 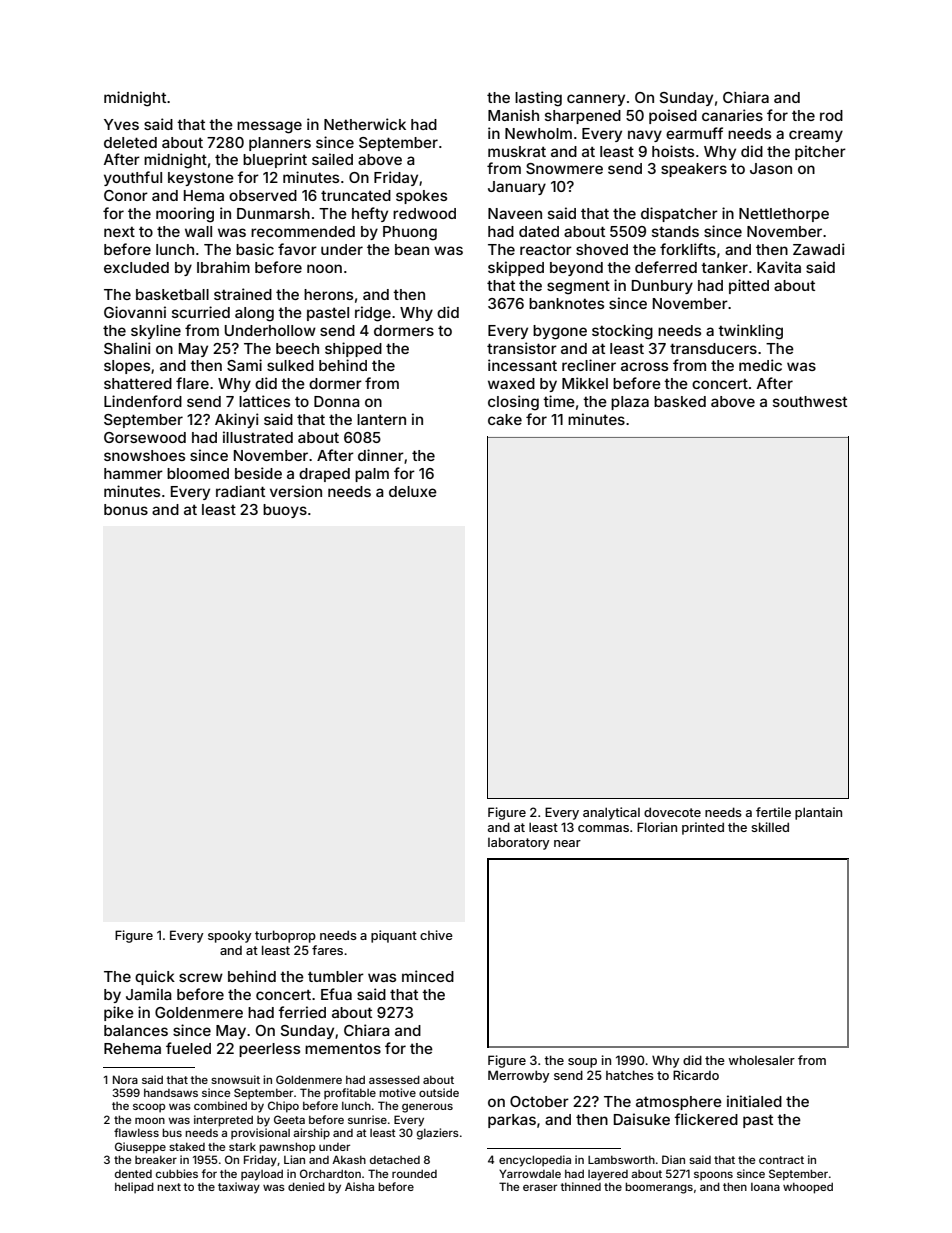 What do you see at coordinates (516, 268) in the screenshot?
I see `skipped` at bounding box center [516, 268].
